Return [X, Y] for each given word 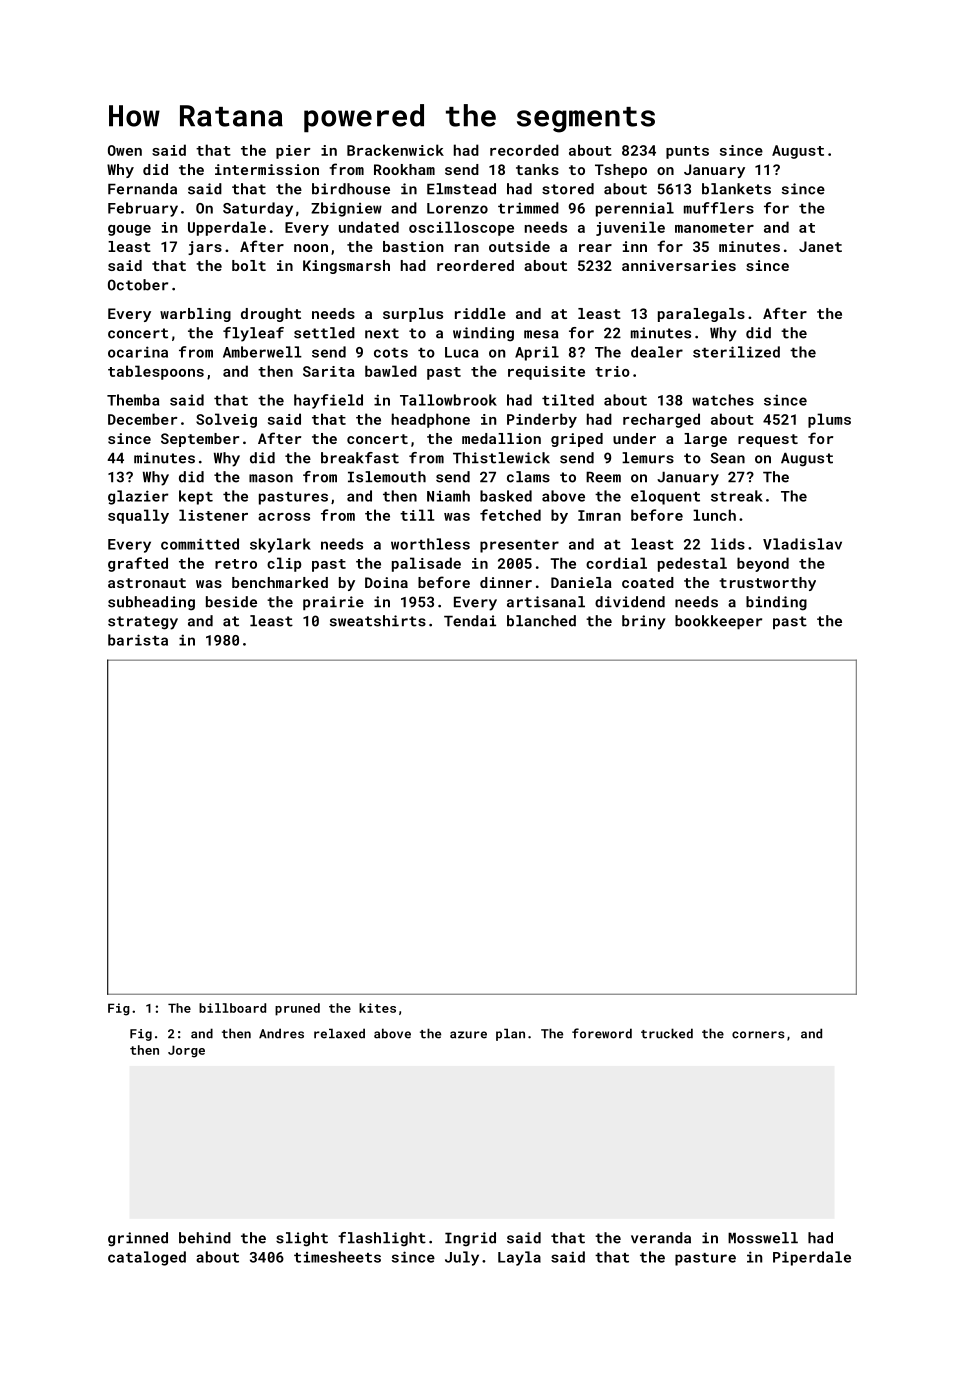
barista [138, 640]
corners [758, 1035]
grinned [138, 1239]
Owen [125, 150]
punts [687, 152]
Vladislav [802, 544]
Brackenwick [395, 150]
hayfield [328, 401]
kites [377, 1008]
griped [577, 440]
